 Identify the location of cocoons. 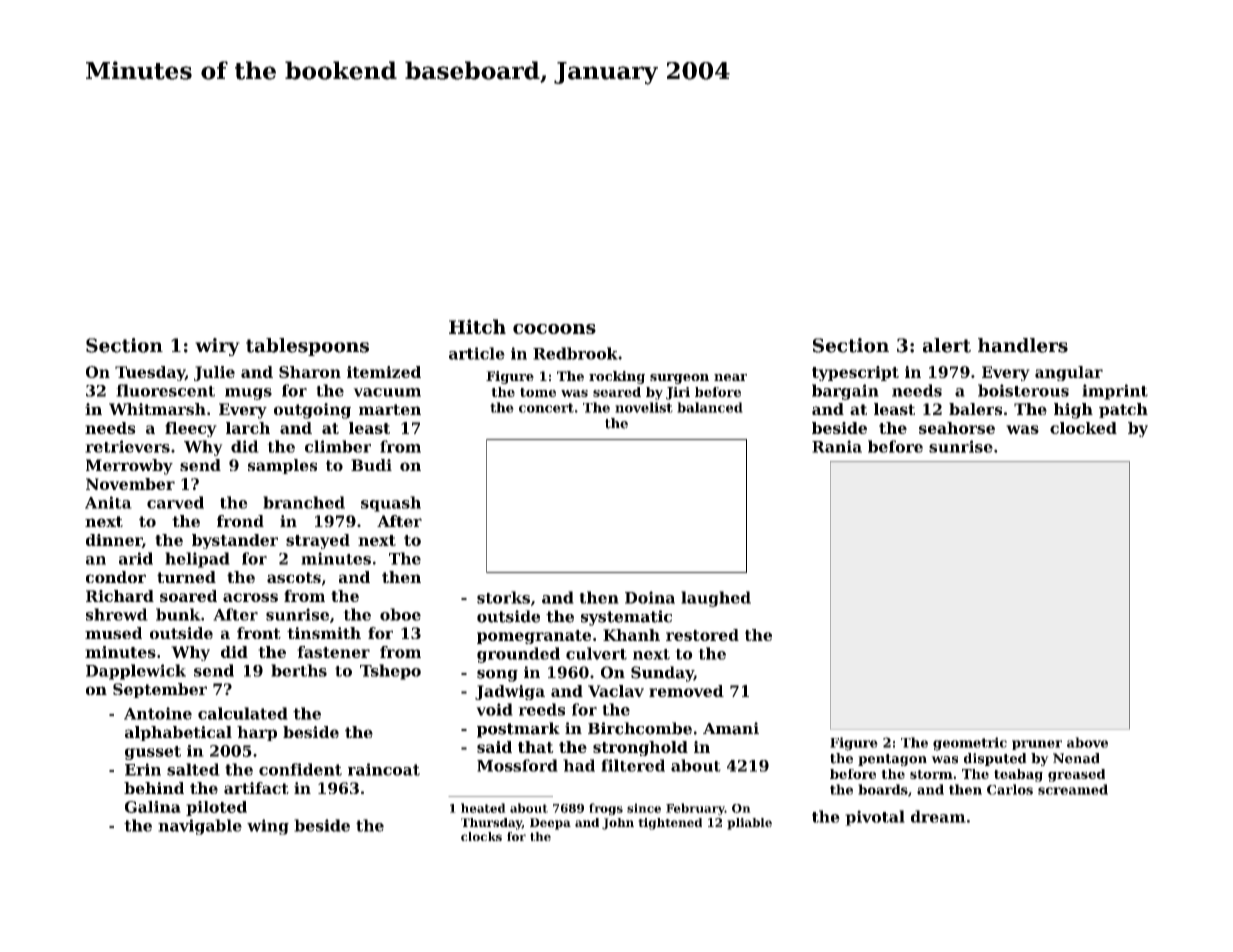
(554, 329).
